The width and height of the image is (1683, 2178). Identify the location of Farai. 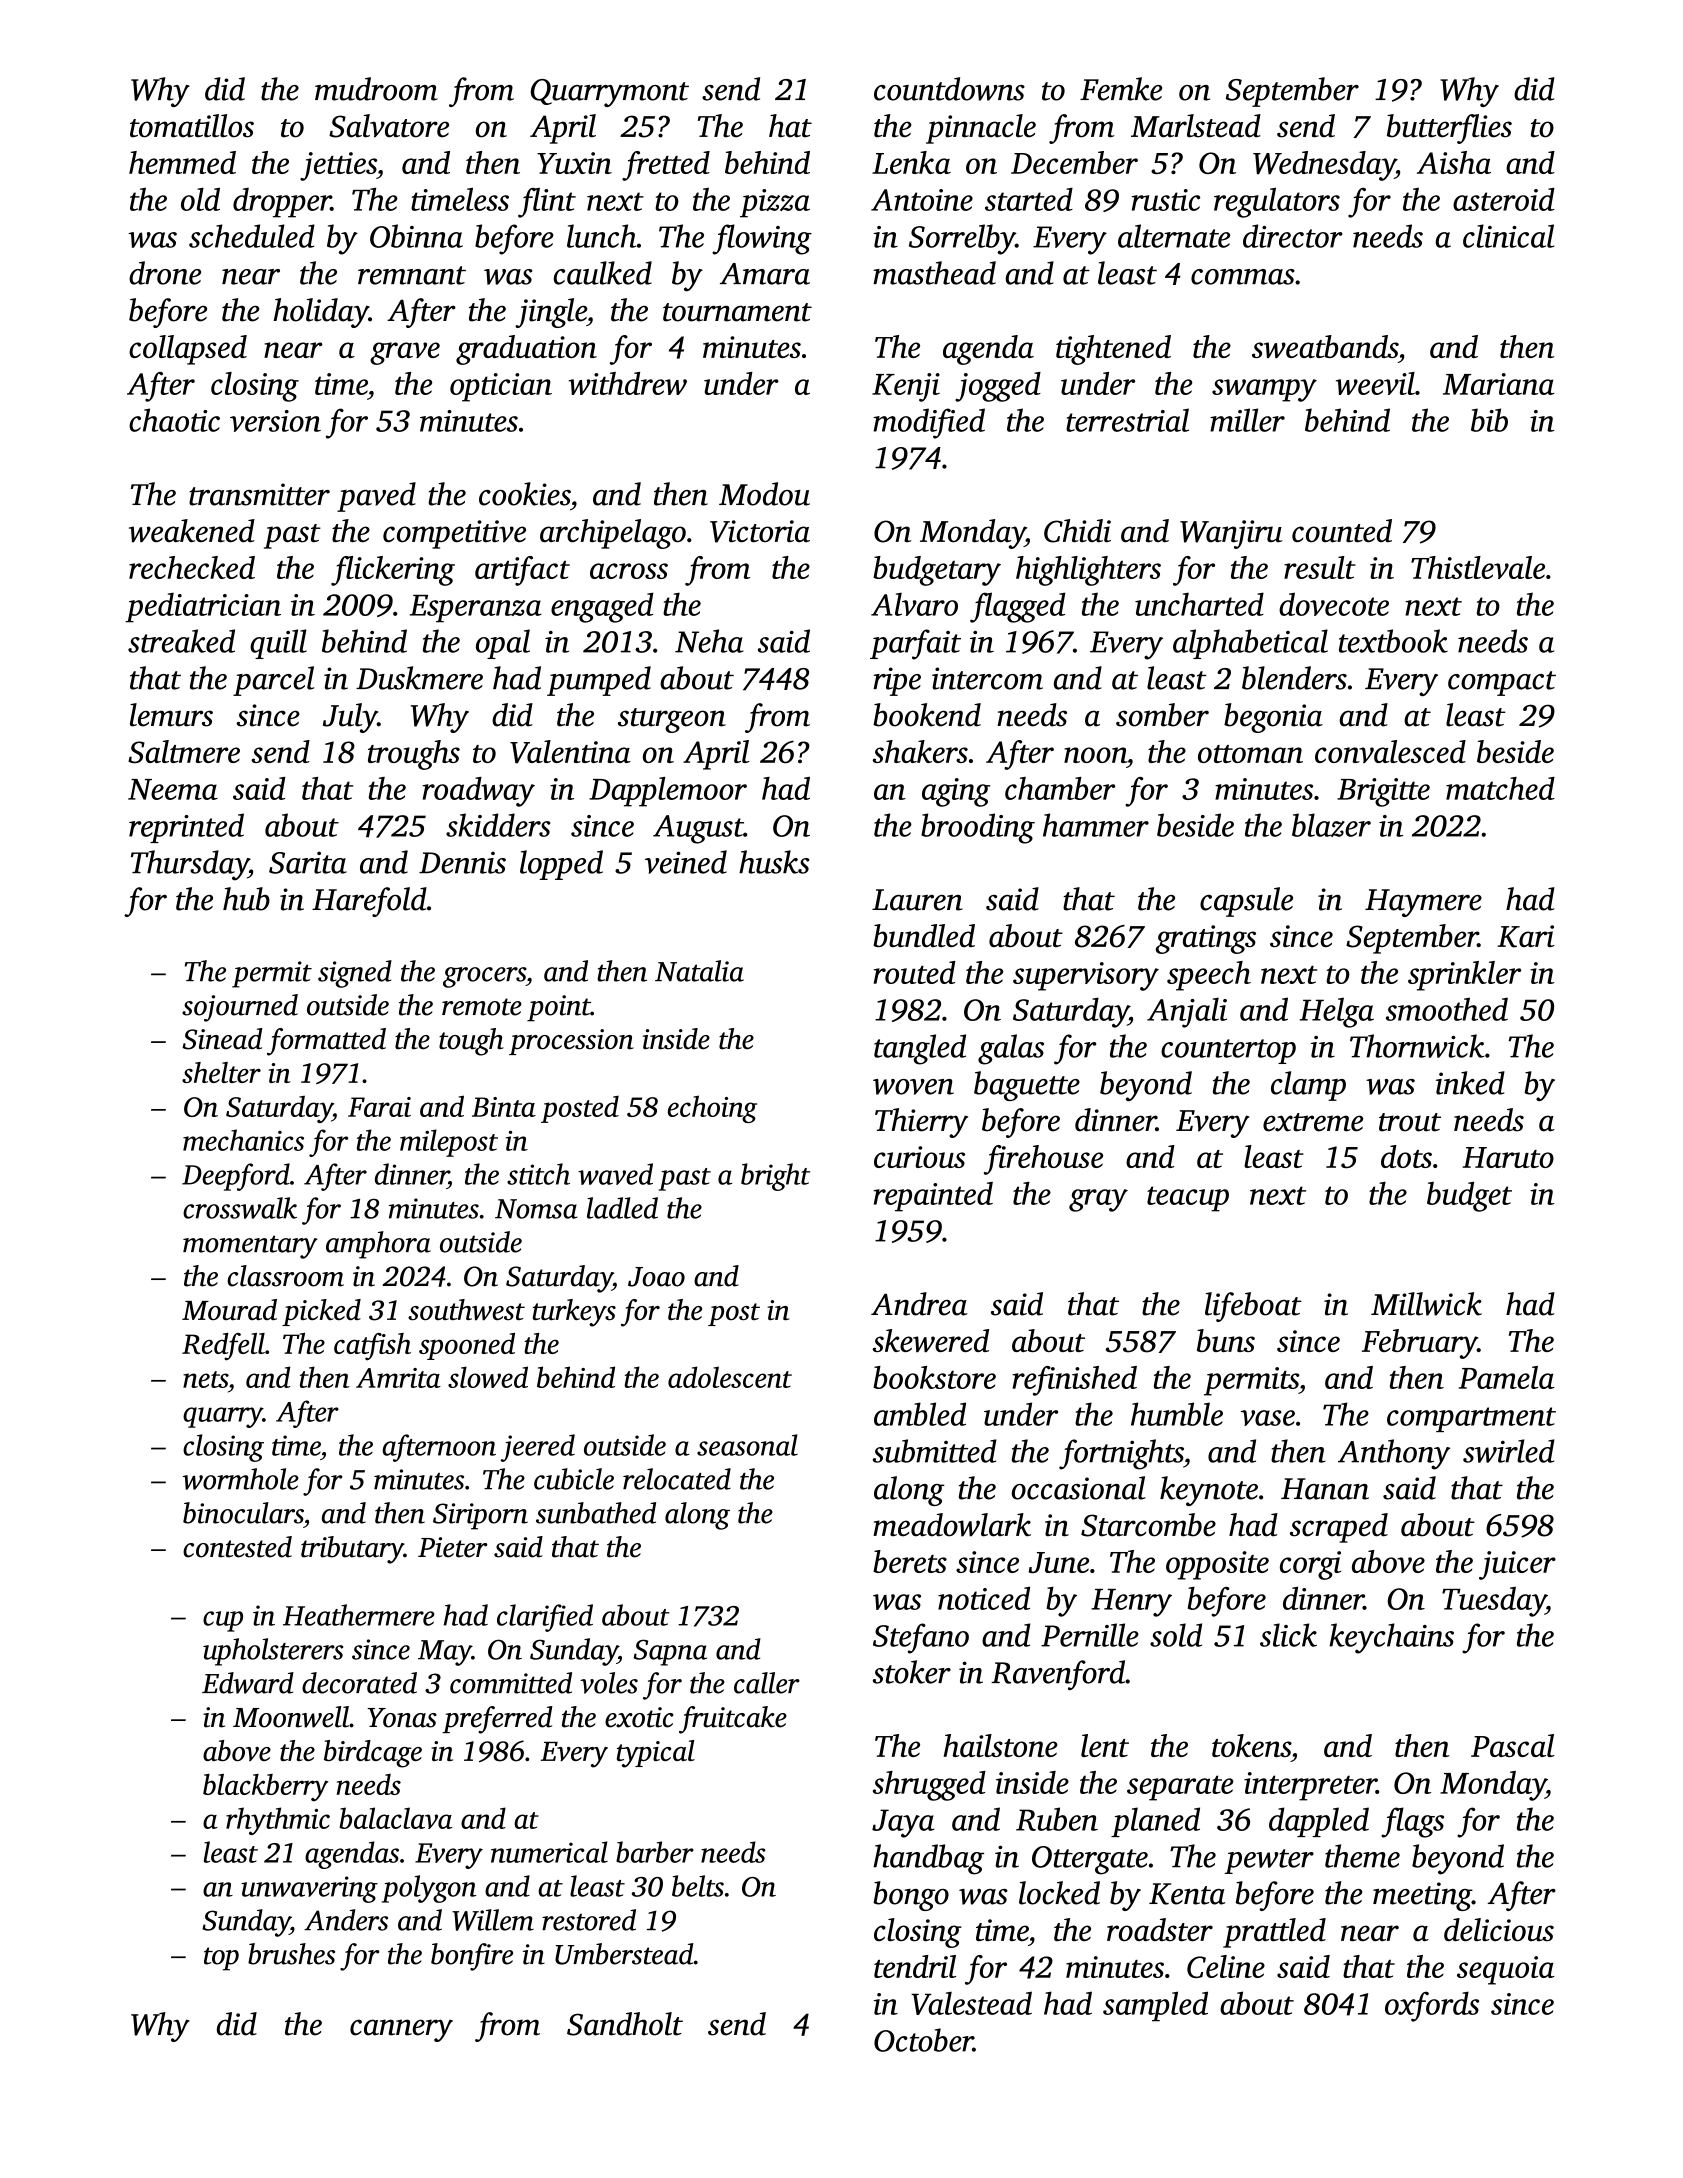
(379, 1107).
